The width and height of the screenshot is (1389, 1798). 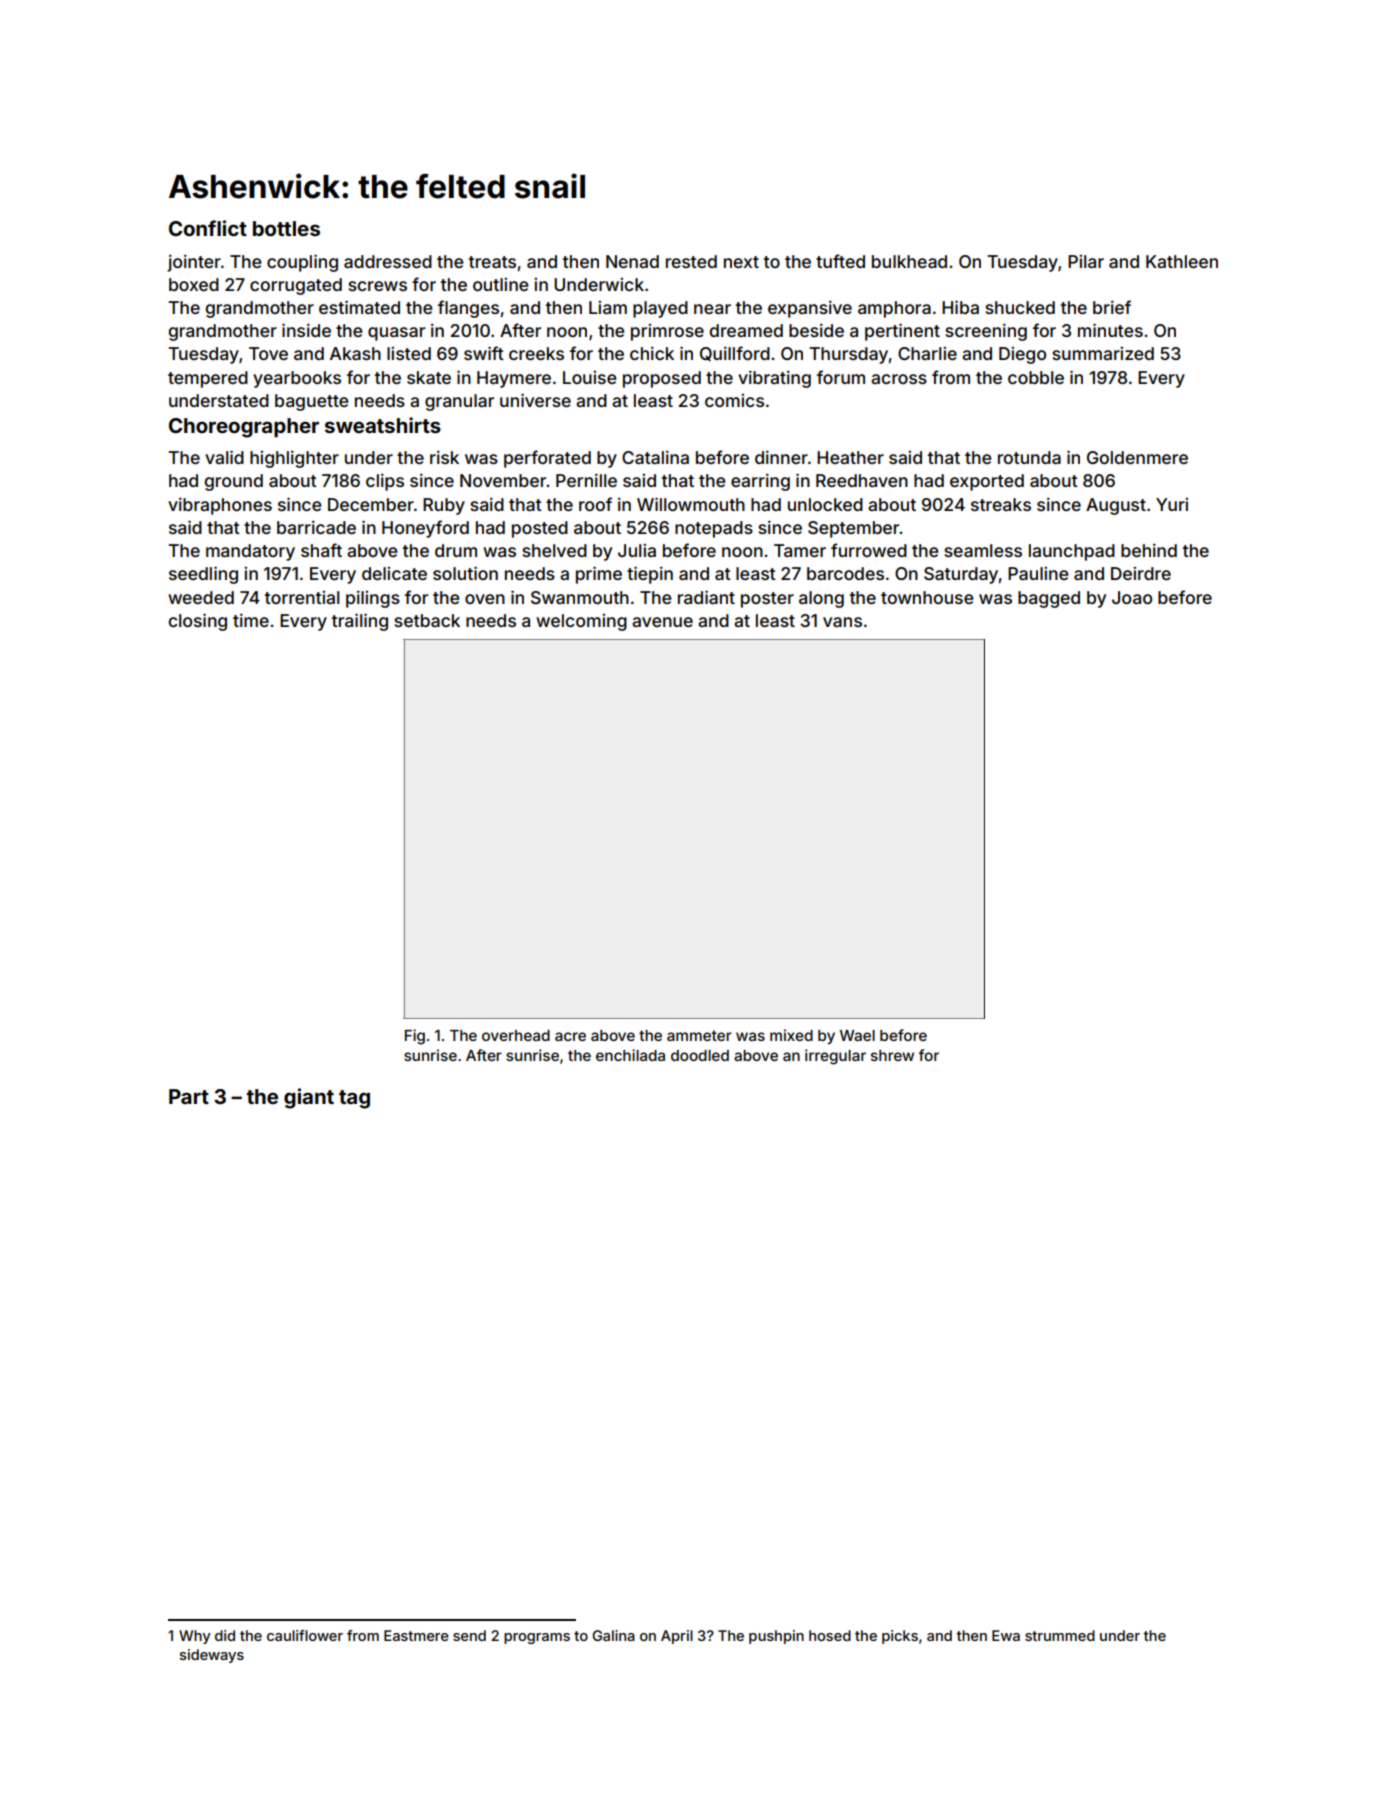 I want to click on shrew, so click(x=892, y=1055).
